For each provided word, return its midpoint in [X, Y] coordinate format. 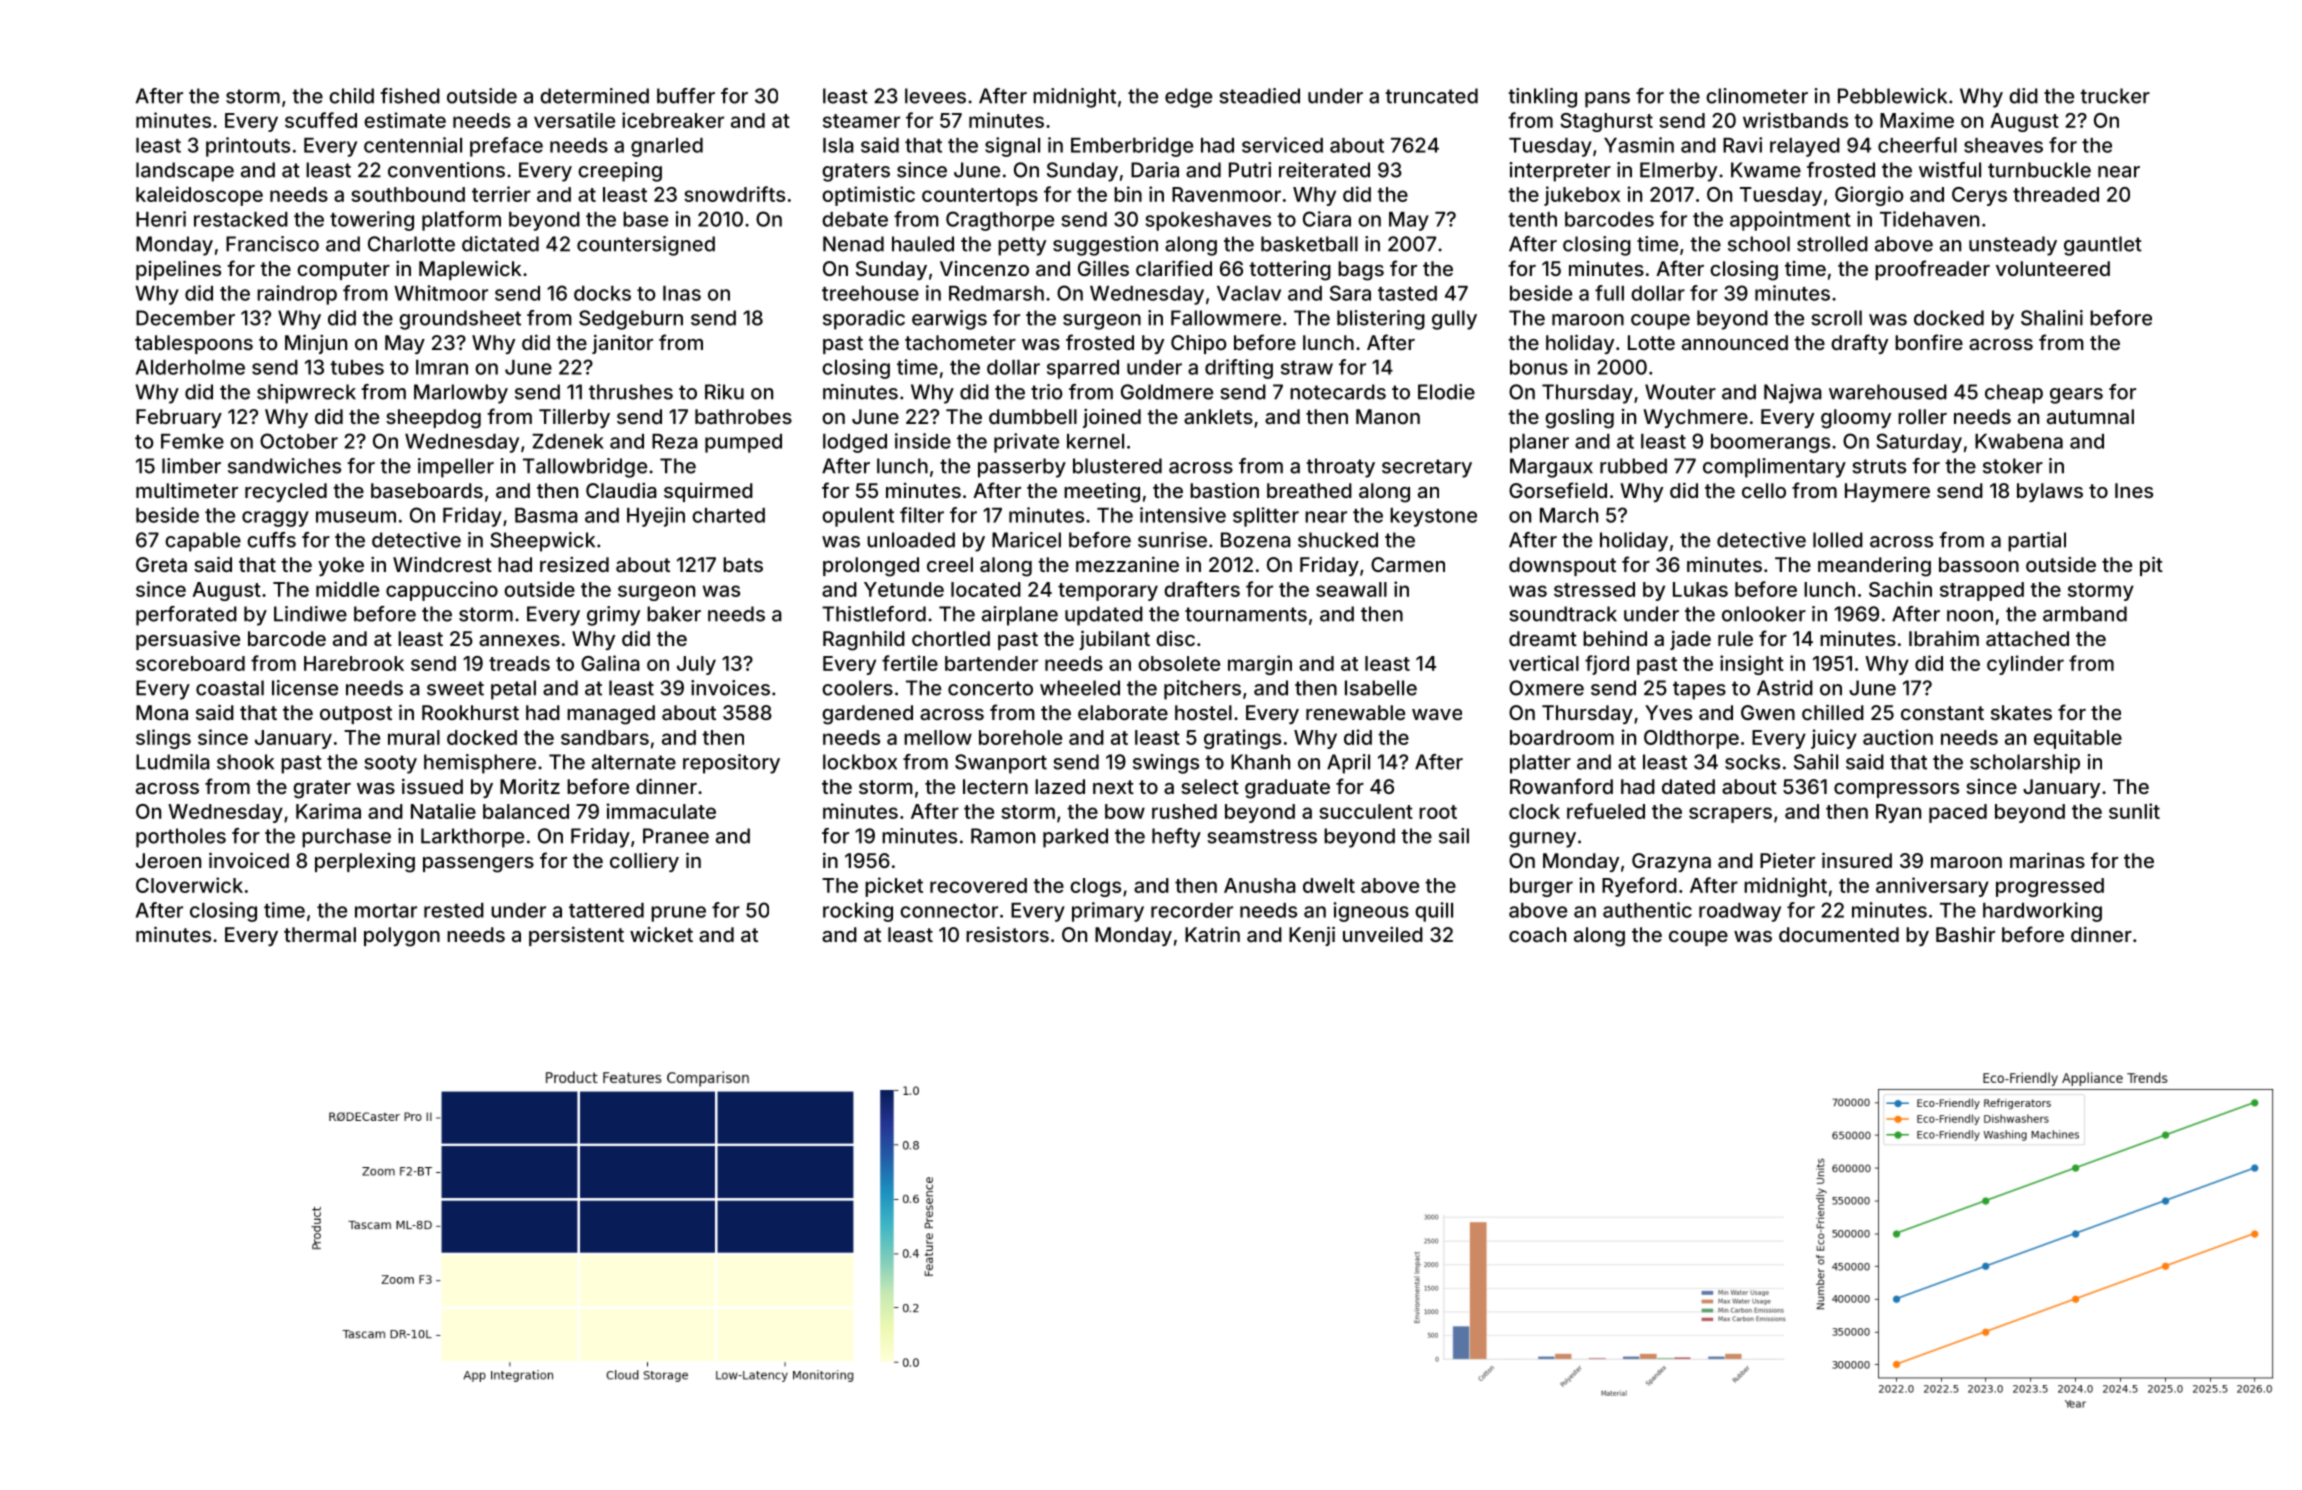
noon [1970, 616]
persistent [576, 936]
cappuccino [442, 591]
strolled [1832, 244]
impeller [456, 468]
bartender [991, 663]
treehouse [870, 293]
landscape [185, 172]
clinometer [1757, 96]
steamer [861, 121]
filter [922, 515]
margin [1260, 665]
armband [2085, 614]
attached [2027, 638]
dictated [500, 244]
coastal [230, 688]
